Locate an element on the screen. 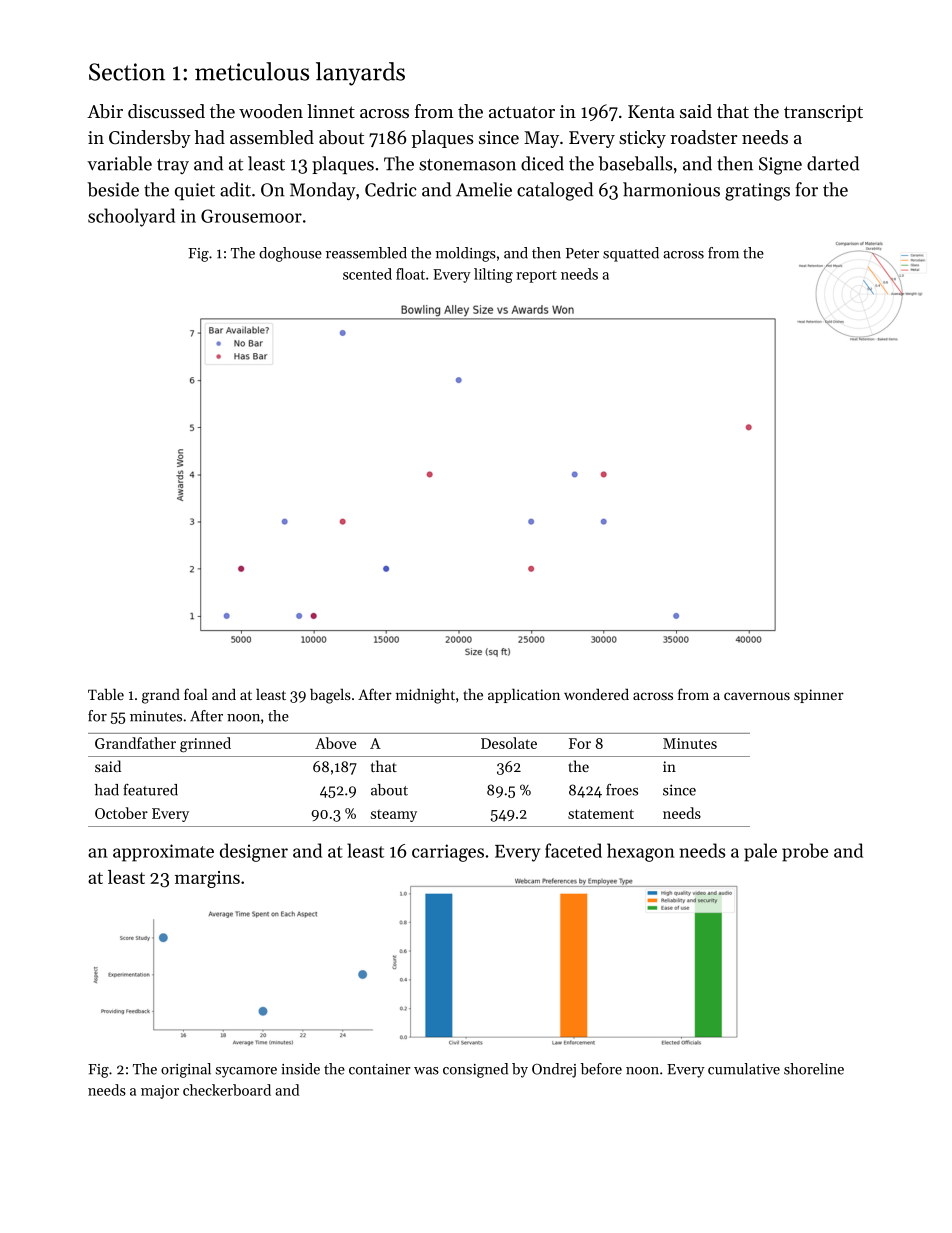 The image size is (952, 1233). lanyards is located at coordinates (360, 74).
